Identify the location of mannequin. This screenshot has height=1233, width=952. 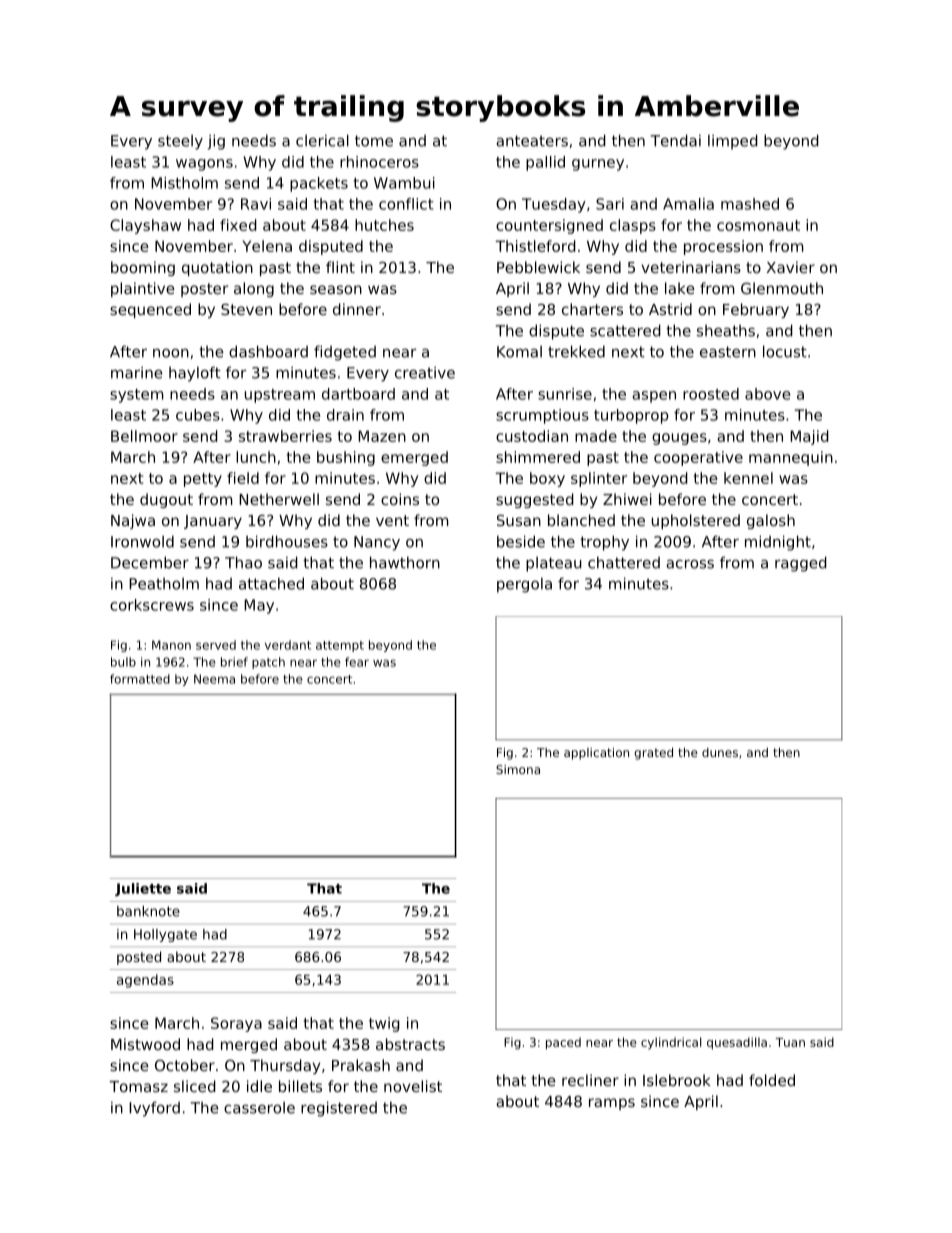
(791, 458).
